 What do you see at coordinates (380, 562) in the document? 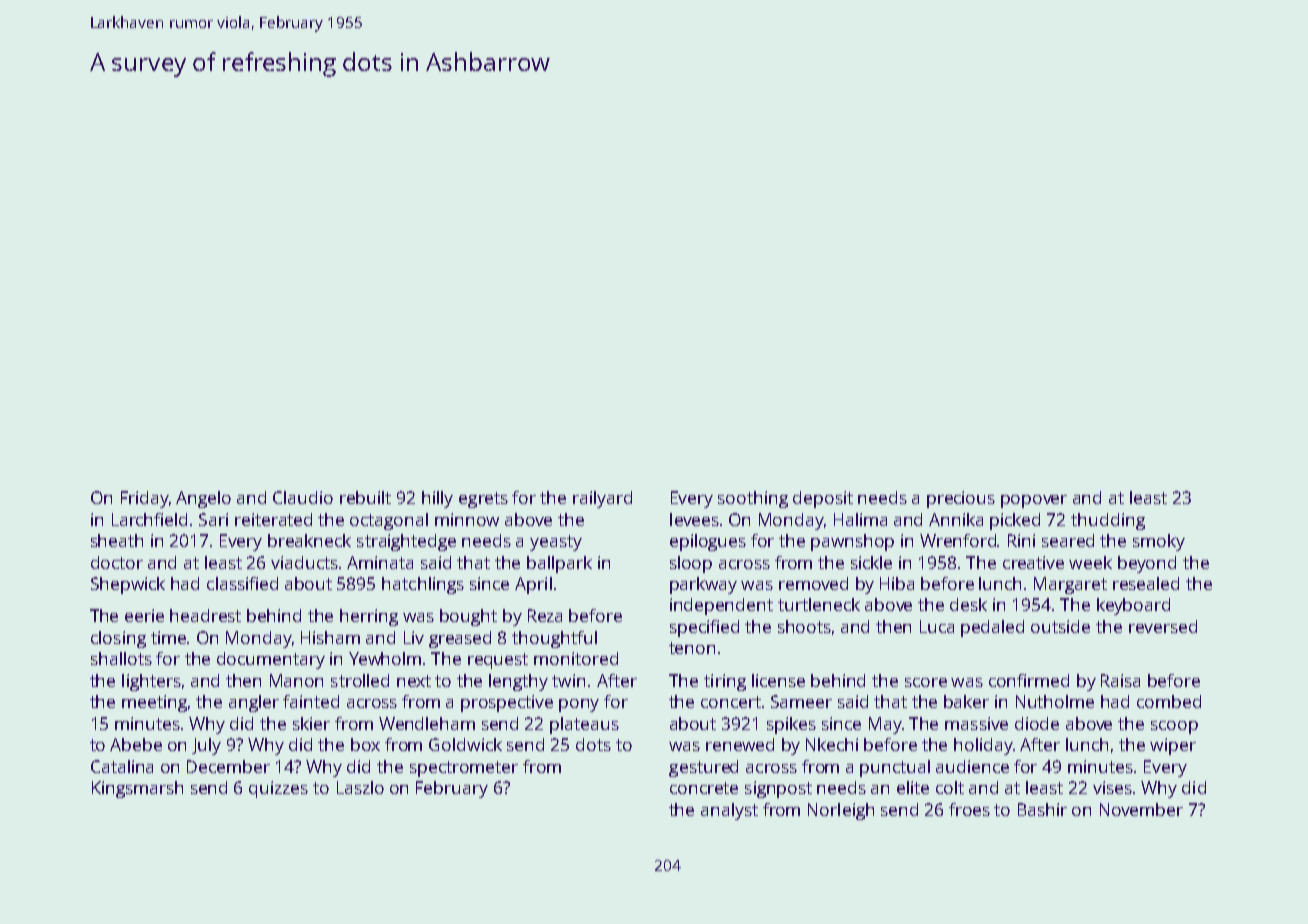
I see `Aminata` at bounding box center [380, 562].
